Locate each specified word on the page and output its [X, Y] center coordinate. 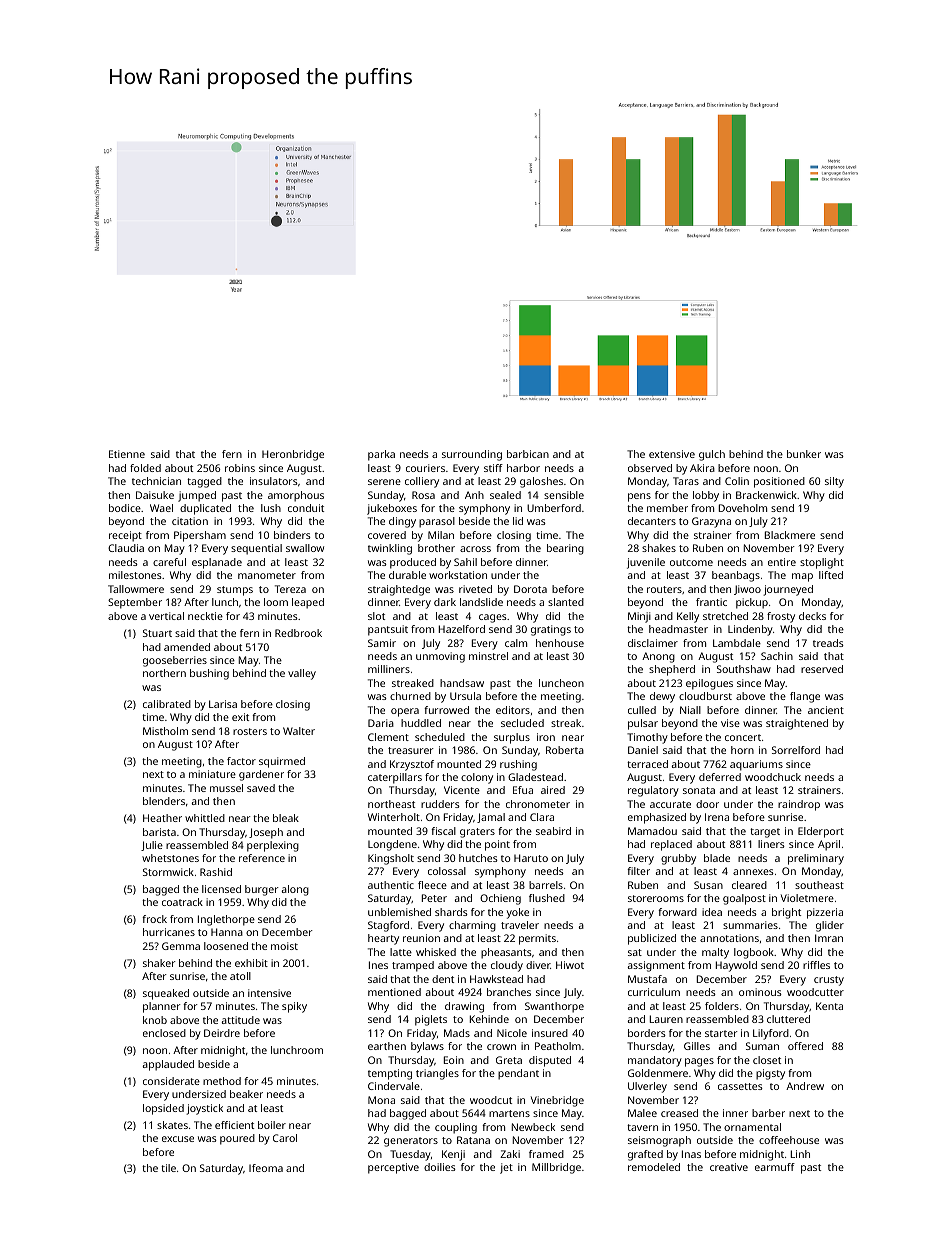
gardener [261, 775]
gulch [712, 455]
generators [411, 1142]
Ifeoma [266, 1168]
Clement [388, 737]
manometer [267, 575]
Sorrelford [796, 750]
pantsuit [388, 630]
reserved [822, 669]
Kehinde [489, 1019]
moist [284, 946]
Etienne [127, 454]
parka [381, 455]
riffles [816, 965]
